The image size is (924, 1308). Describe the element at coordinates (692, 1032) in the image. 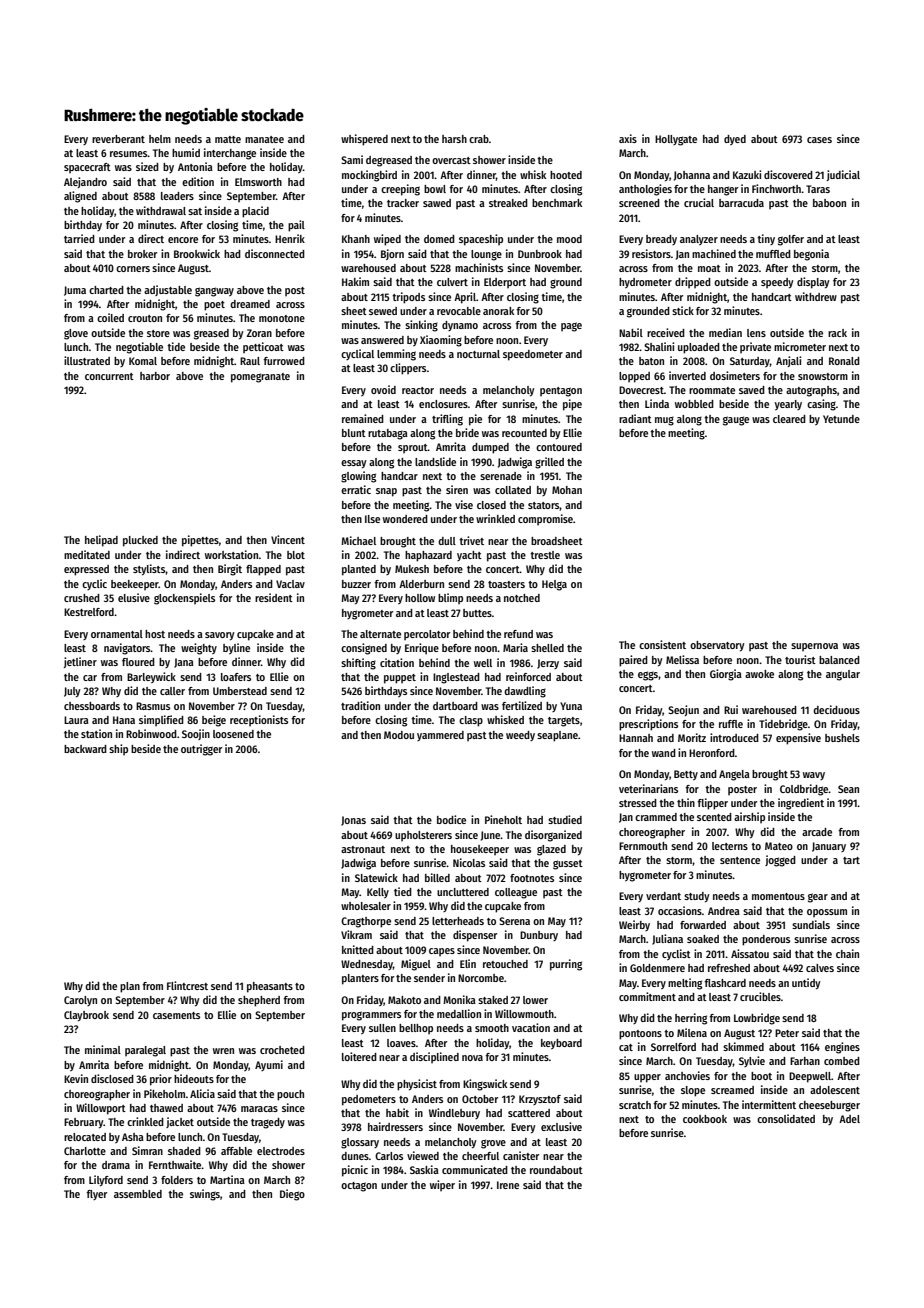

I see `Milena` at that location.
